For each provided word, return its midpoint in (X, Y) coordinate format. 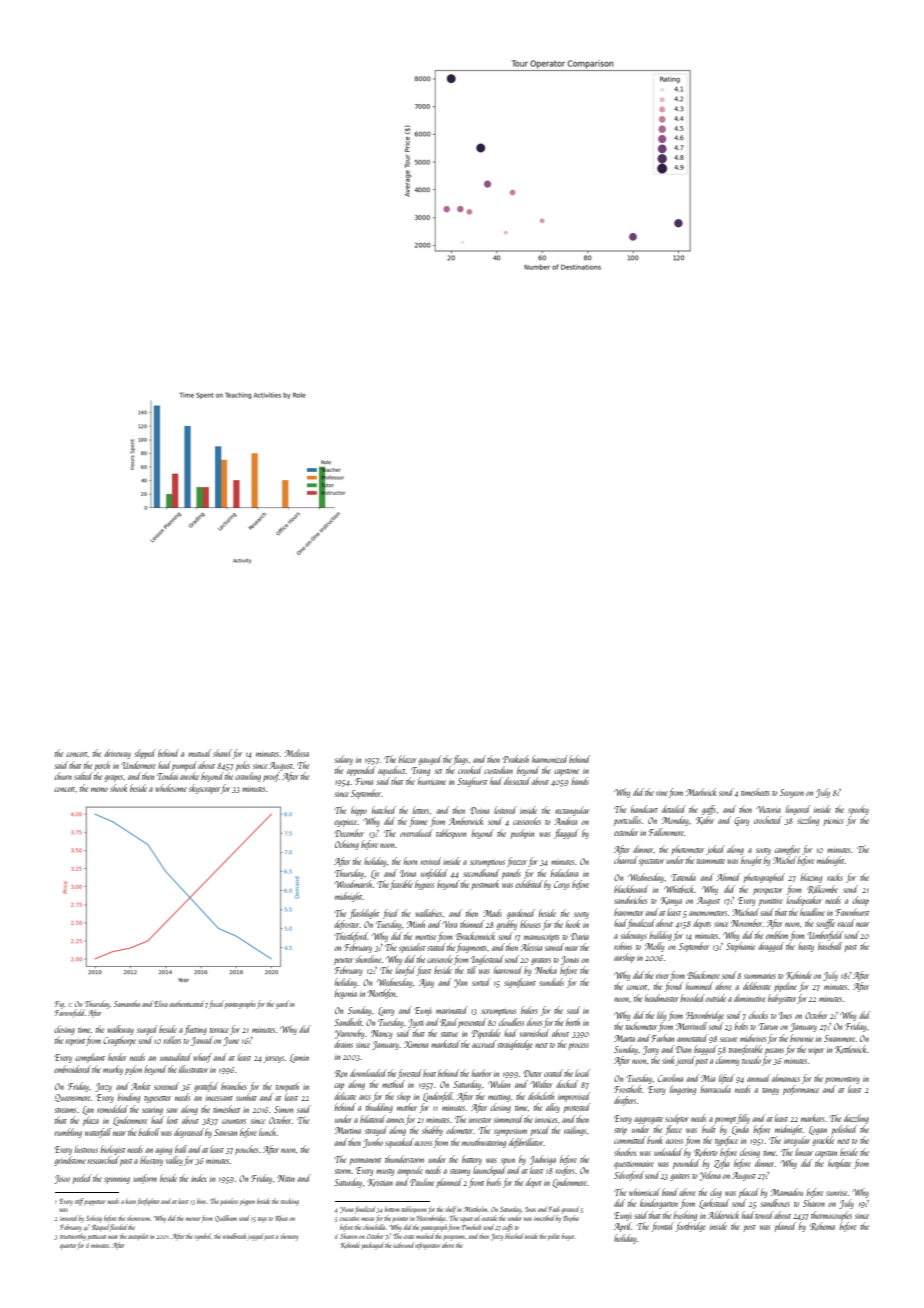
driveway (117, 754)
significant (520, 983)
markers (812, 1118)
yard (282, 1004)
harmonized (550, 759)
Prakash (516, 759)
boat (429, 1073)
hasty (806, 947)
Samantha (127, 1003)
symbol (203, 1237)
